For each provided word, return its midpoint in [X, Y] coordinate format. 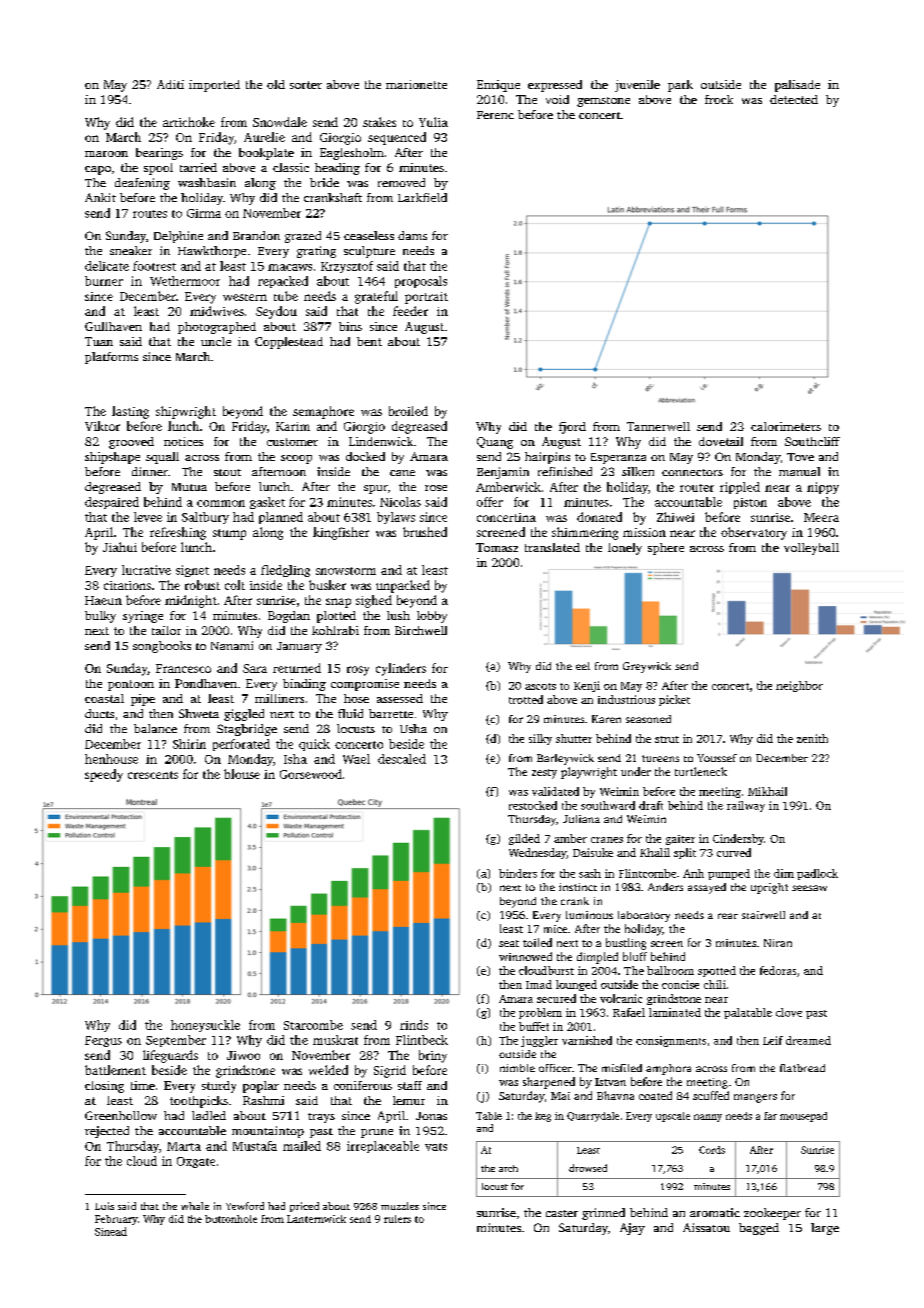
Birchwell [421, 630]
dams [412, 235]
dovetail [721, 441]
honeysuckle [205, 1026]
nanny [708, 1118]
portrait [426, 298]
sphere [666, 549]
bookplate [266, 154]
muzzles [400, 1206]
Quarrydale [593, 1117]
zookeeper [772, 1214]
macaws [290, 267]
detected [794, 99]
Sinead [111, 1231]
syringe [143, 617]
